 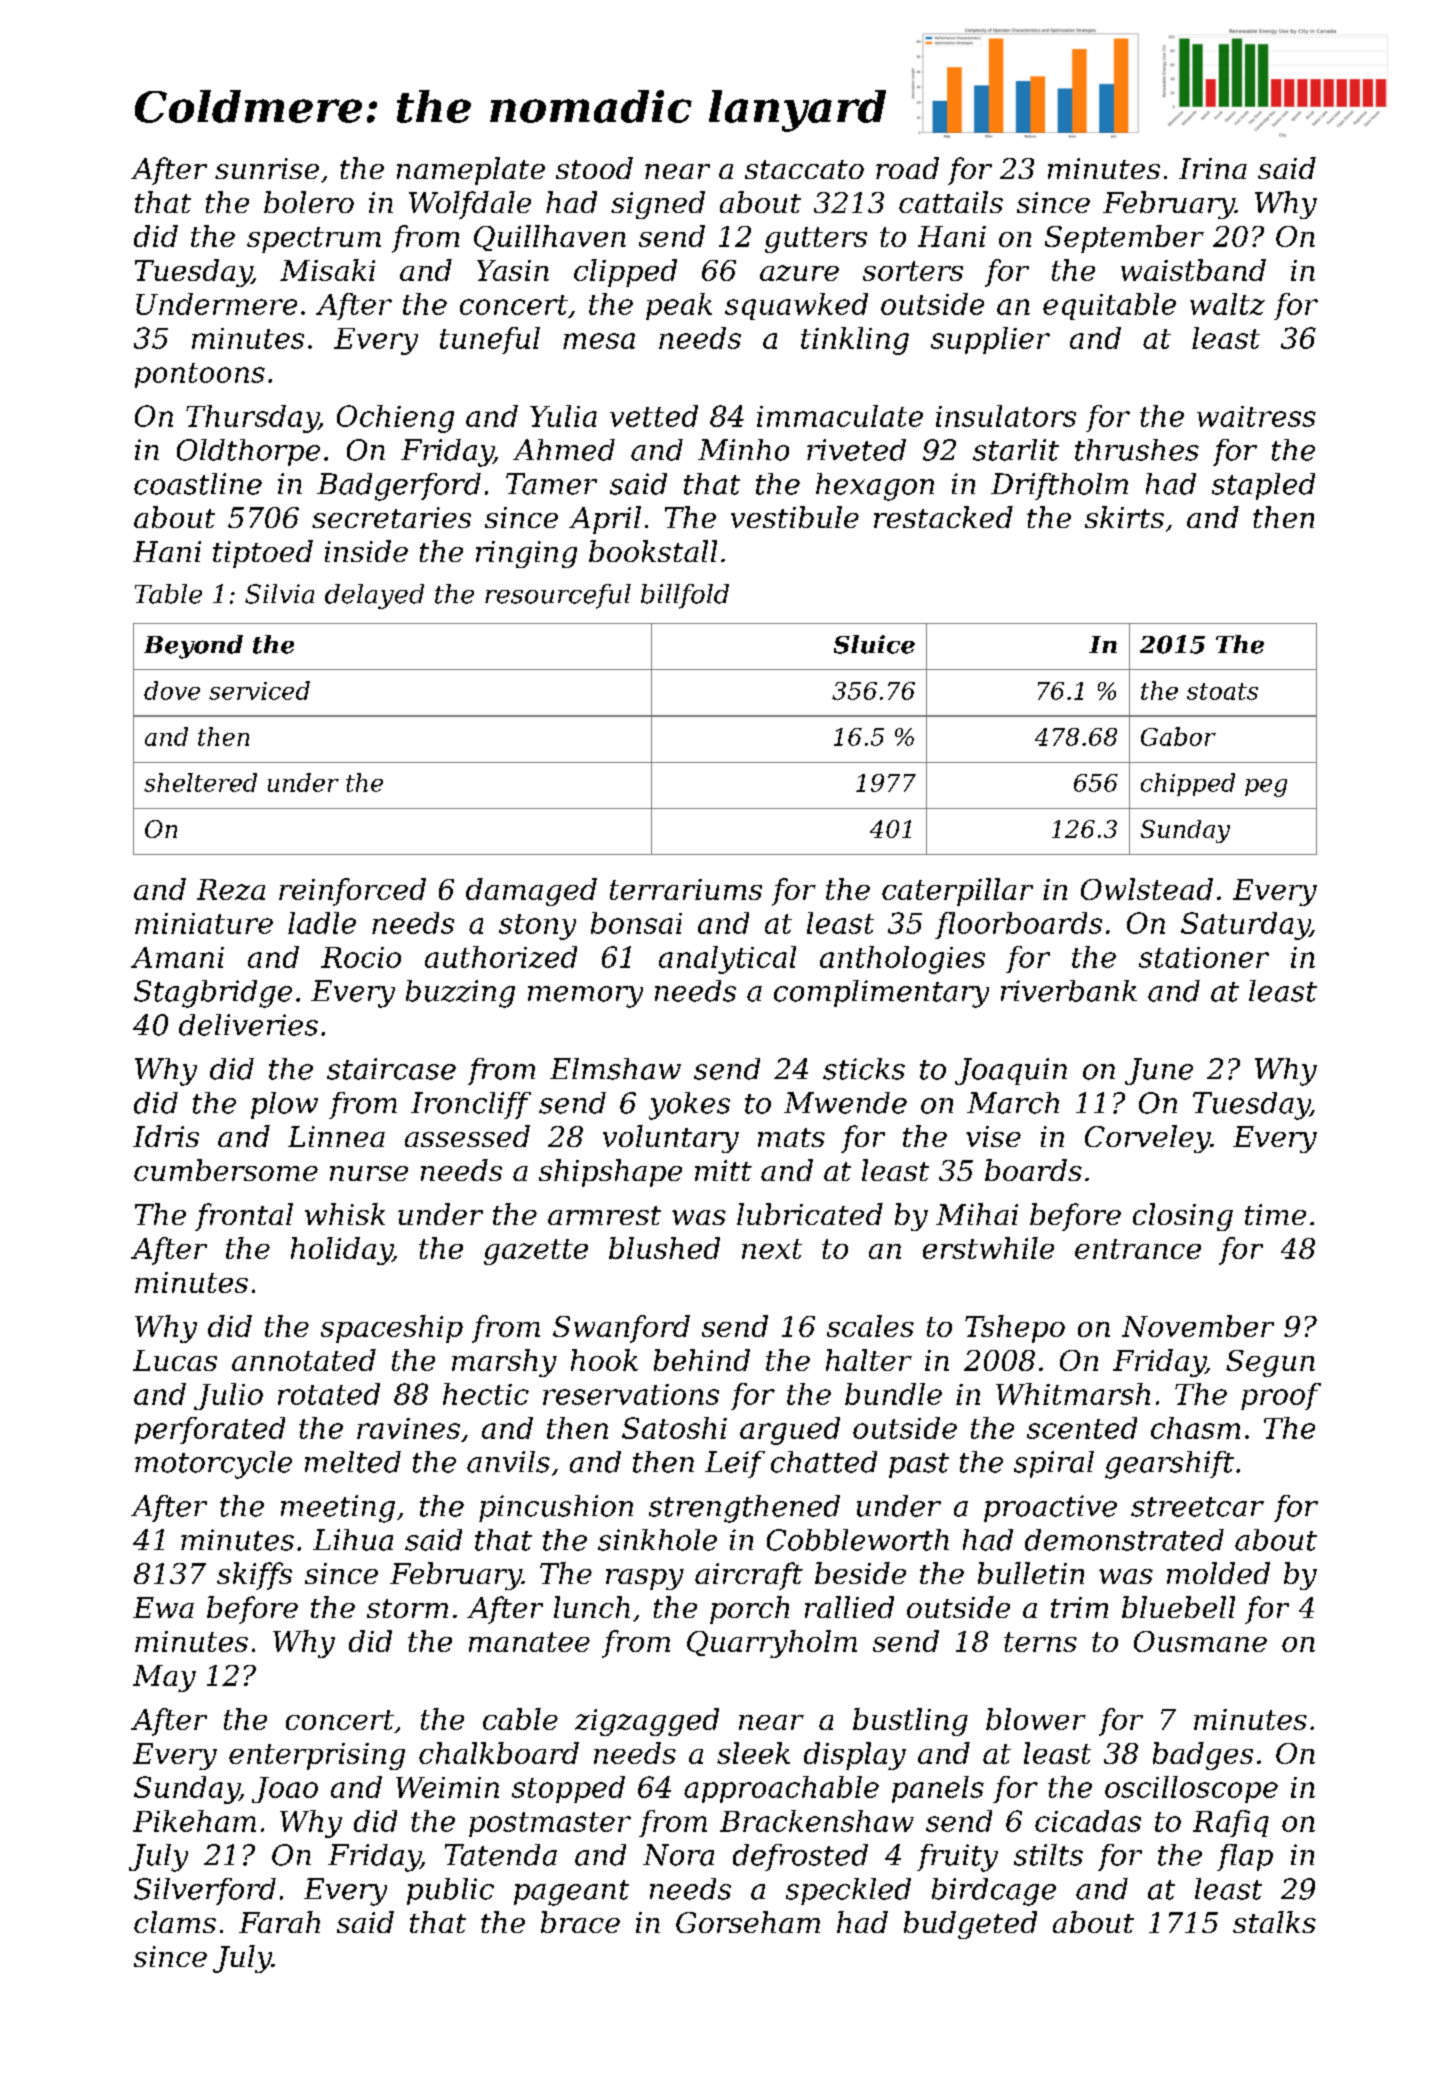 What do you see at coordinates (727, 960) in the image?
I see `analytical` at bounding box center [727, 960].
